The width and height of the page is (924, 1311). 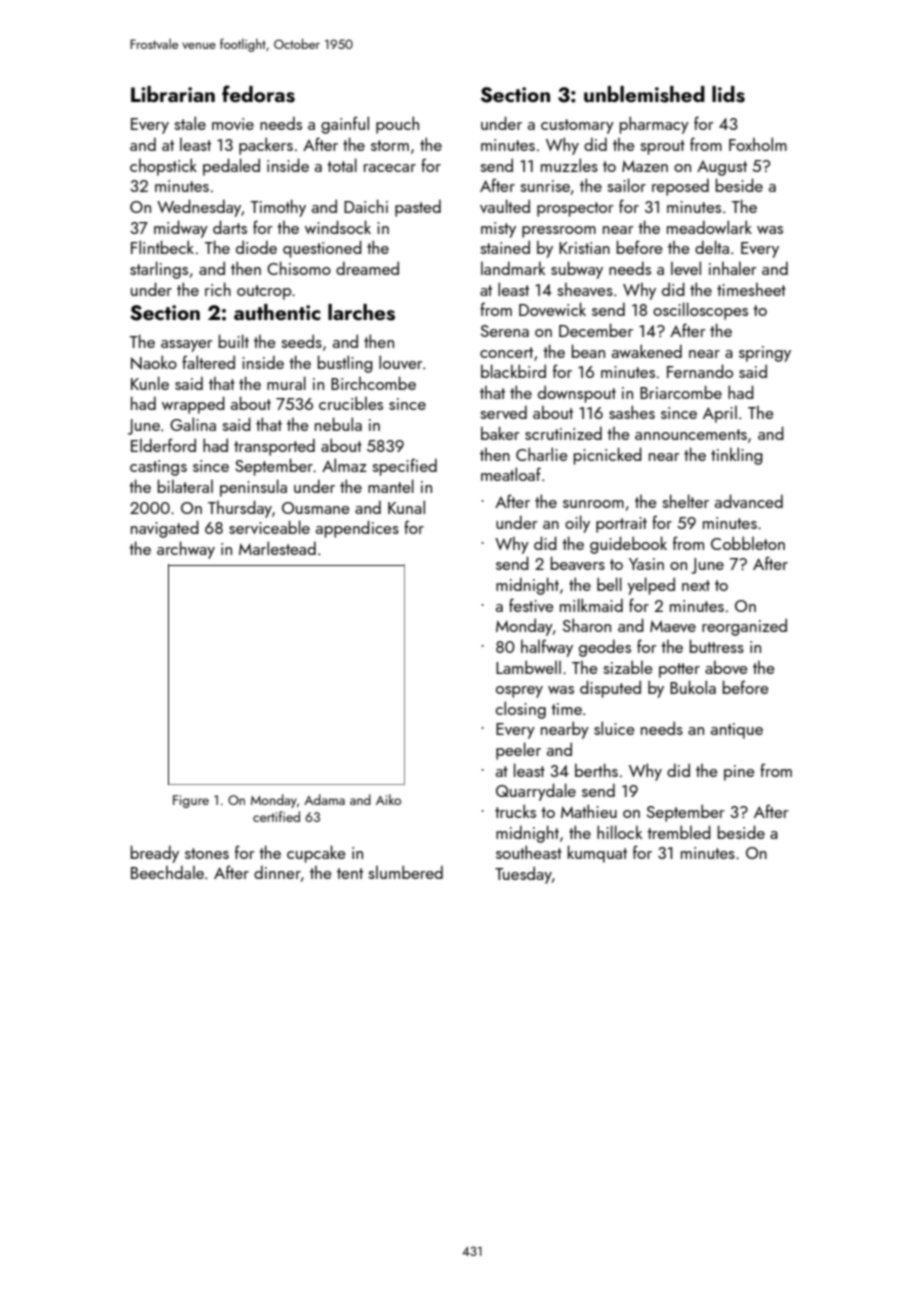 I want to click on certified, so click(x=276, y=816).
